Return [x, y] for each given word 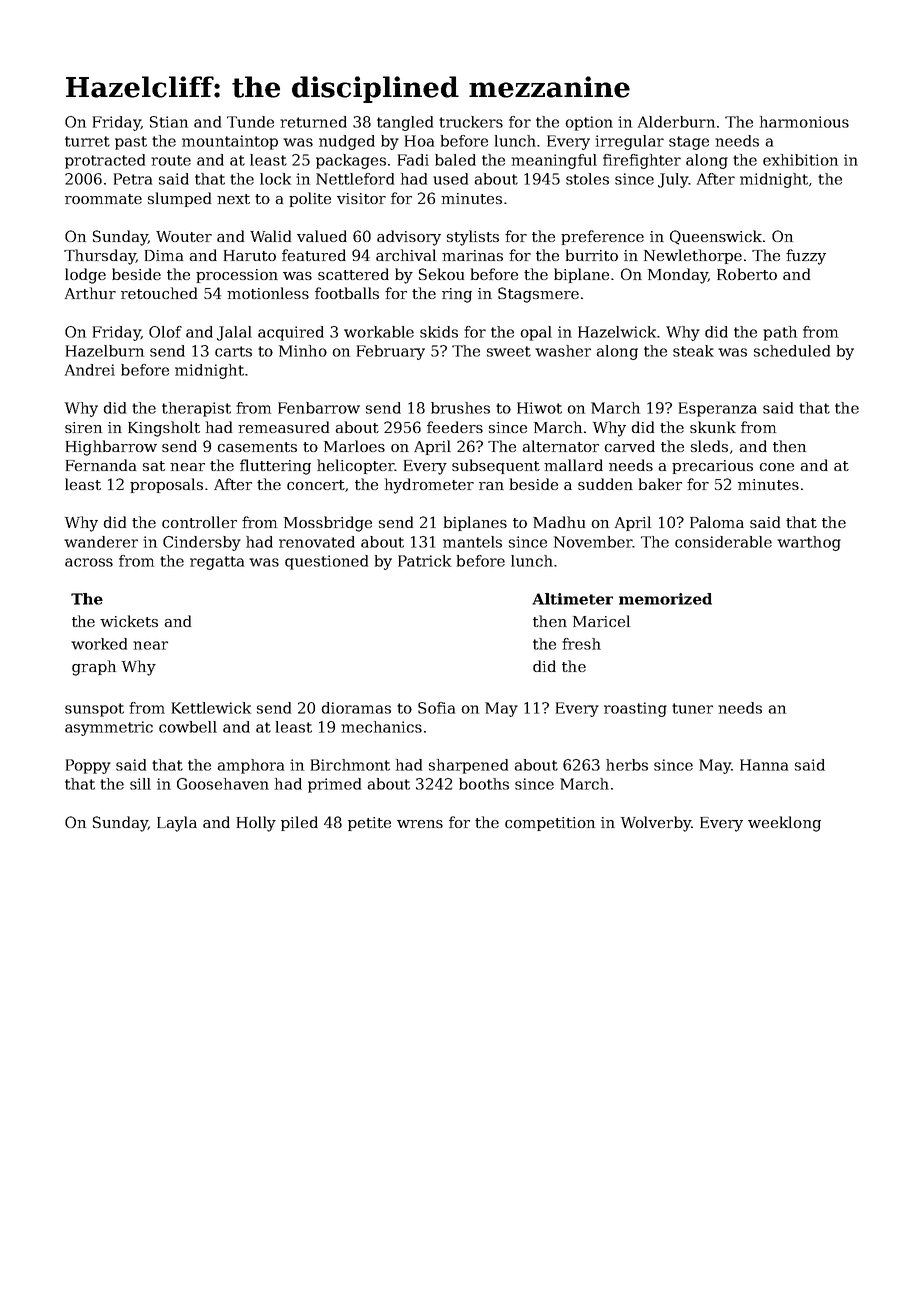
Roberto [747, 274]
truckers [471, 122]
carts [233, 351]
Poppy [88, 766]
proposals [166, 485]
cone [777, 467]
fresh [581, 644]
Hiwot [539, 408]
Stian [169, 122]
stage [689, 143]
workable [379, 332]
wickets [129, 621]
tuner [692, 708]
